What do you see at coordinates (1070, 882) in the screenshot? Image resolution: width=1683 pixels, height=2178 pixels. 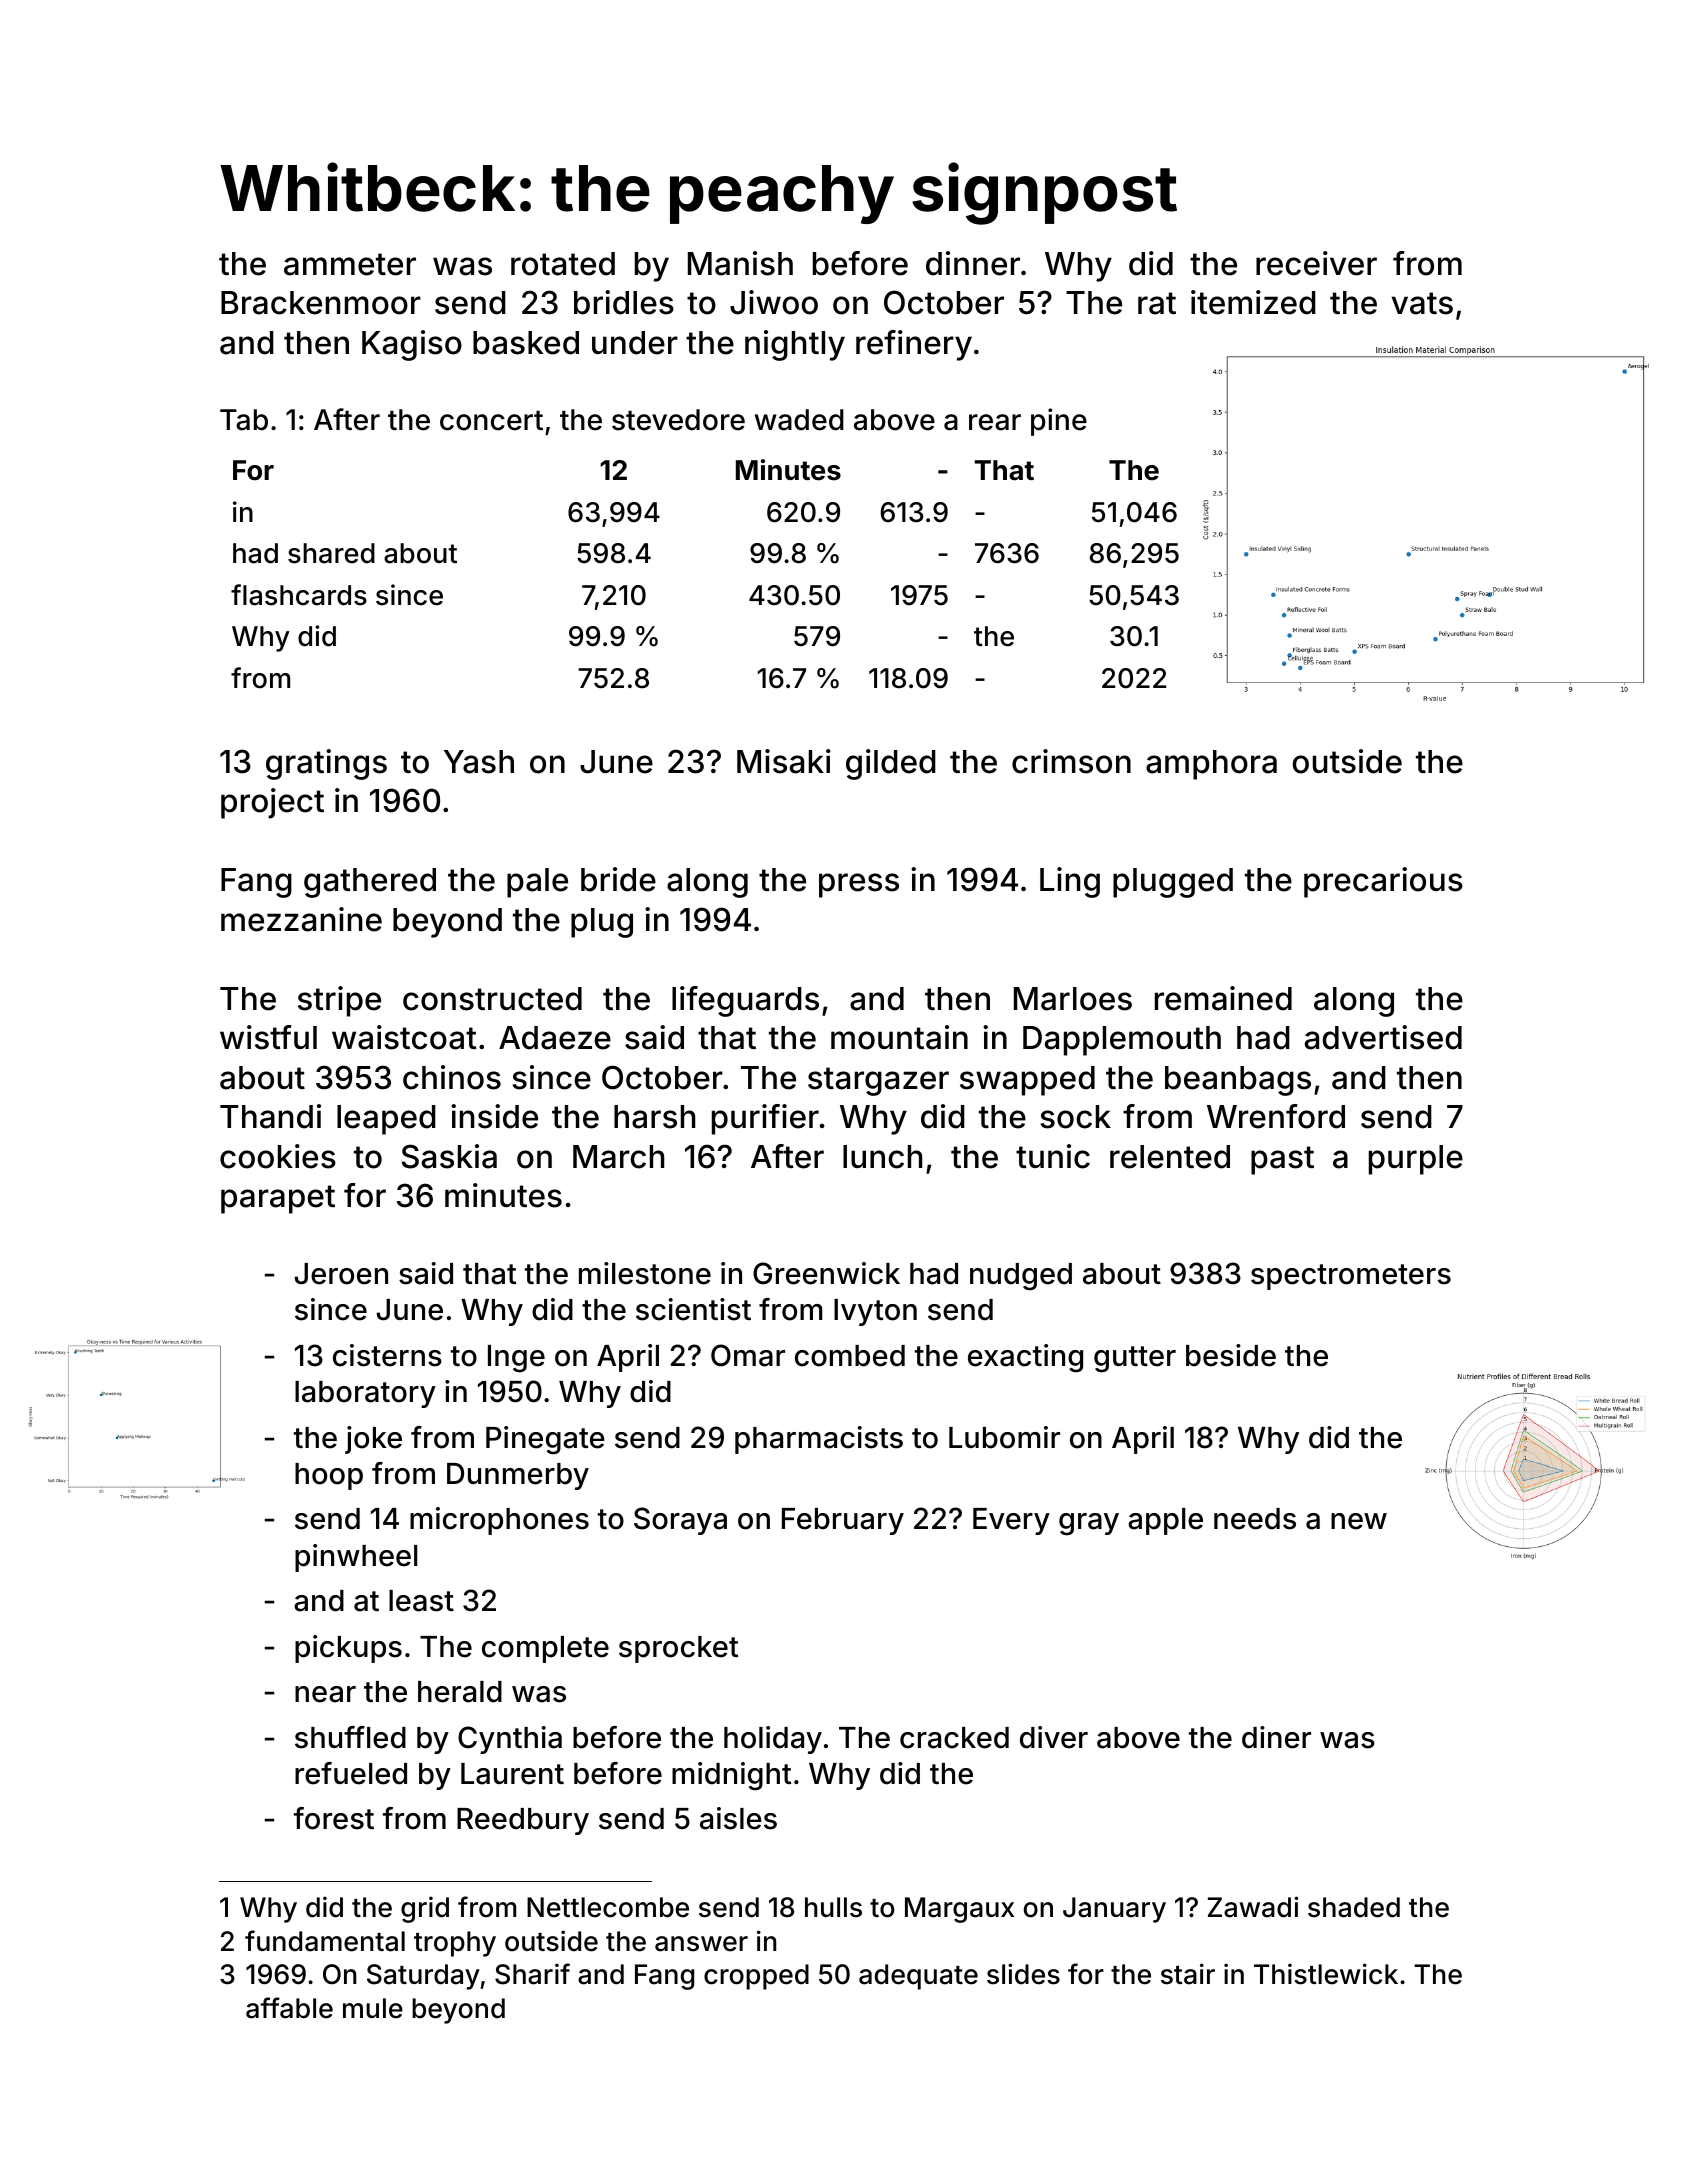 I see `Ling` at bounding box center [1070, 882].
